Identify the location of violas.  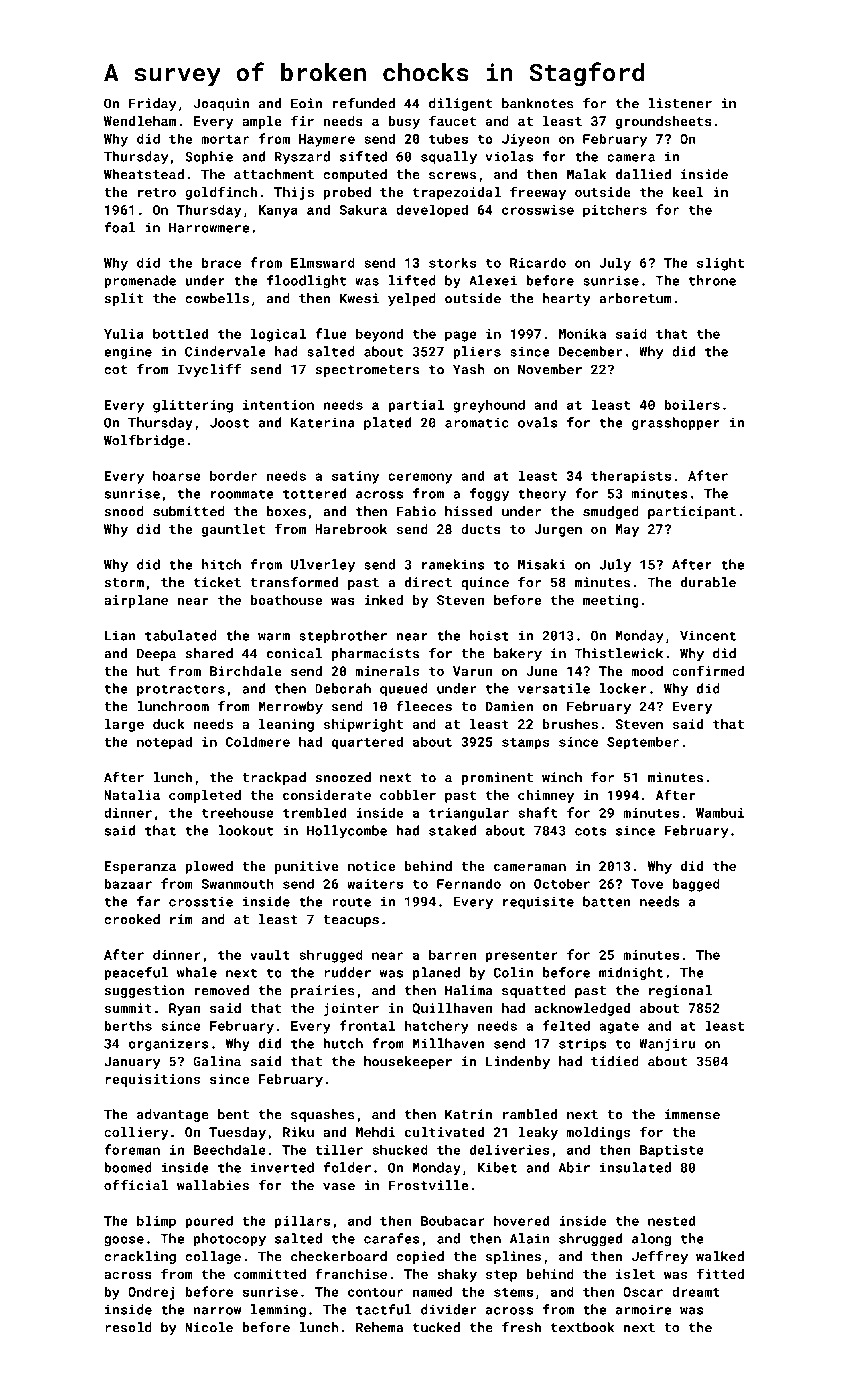
(509, 156).
